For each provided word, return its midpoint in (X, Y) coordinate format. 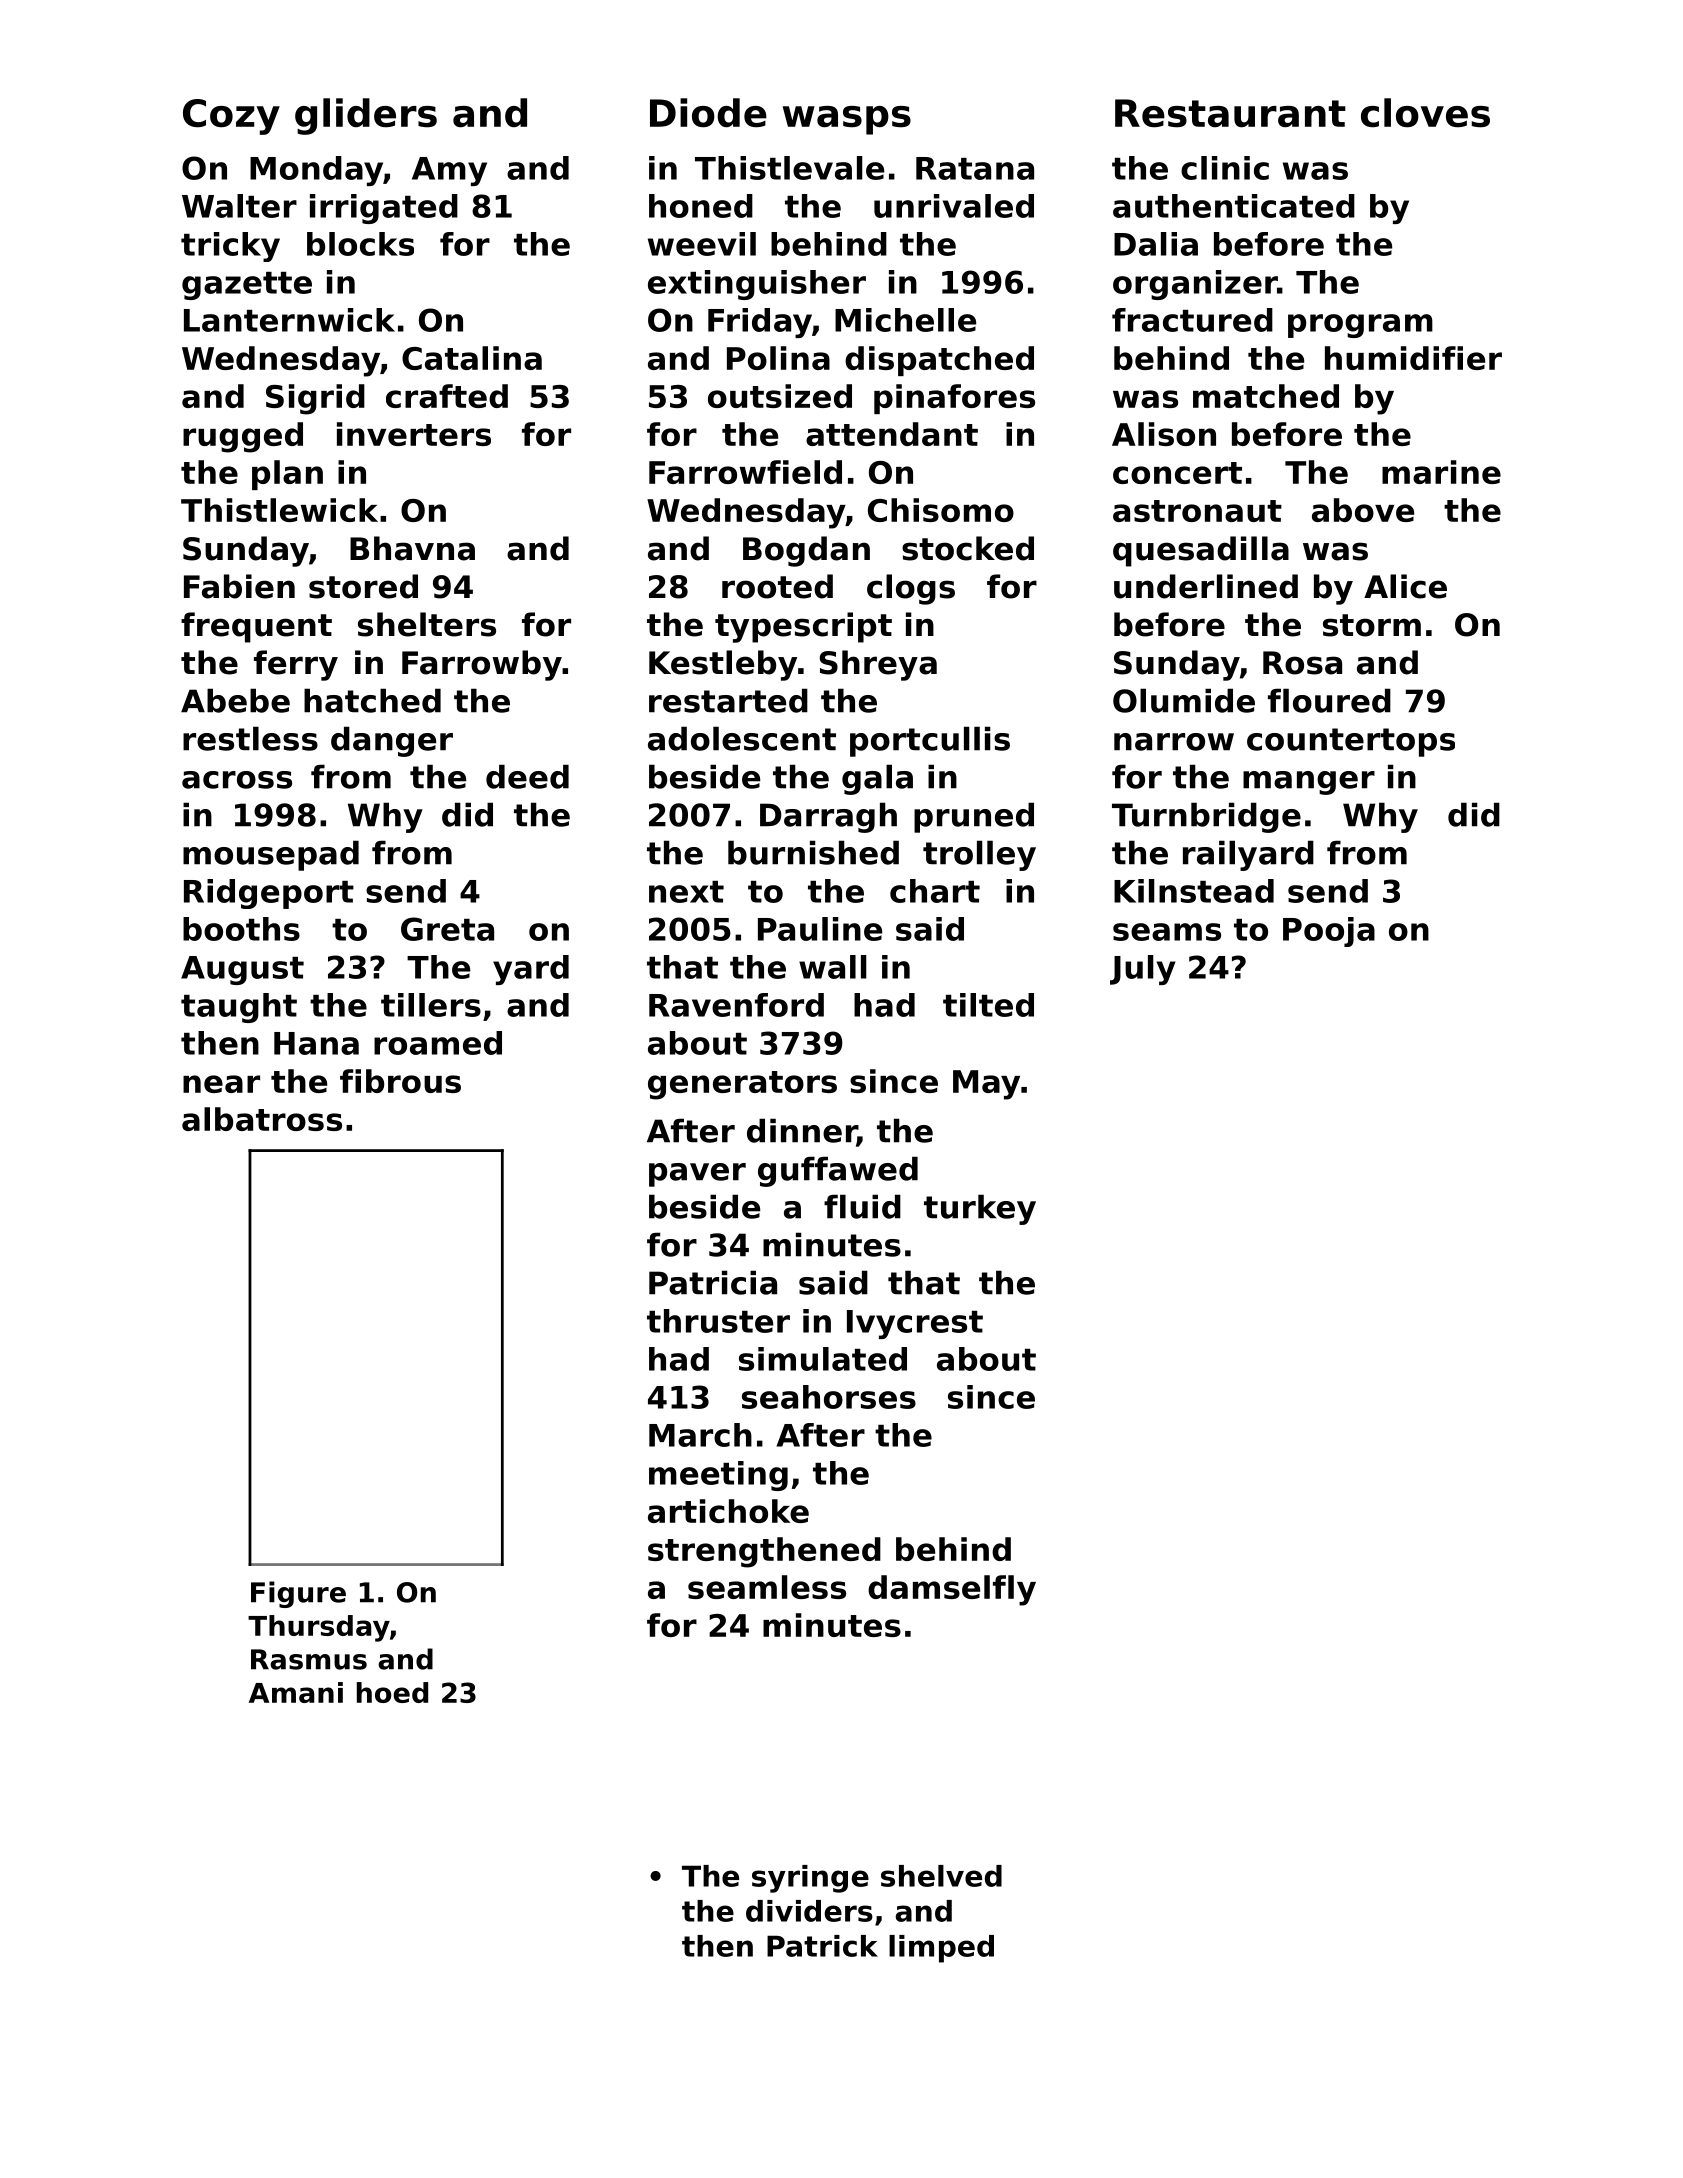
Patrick (822, 1946)
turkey (980, 1209)
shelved (941, 1876)
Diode (708, 113)
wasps (847, 120)
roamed (438, 1043)
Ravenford (736, 1005)
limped (941, 1949)
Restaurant (1230, 113)
